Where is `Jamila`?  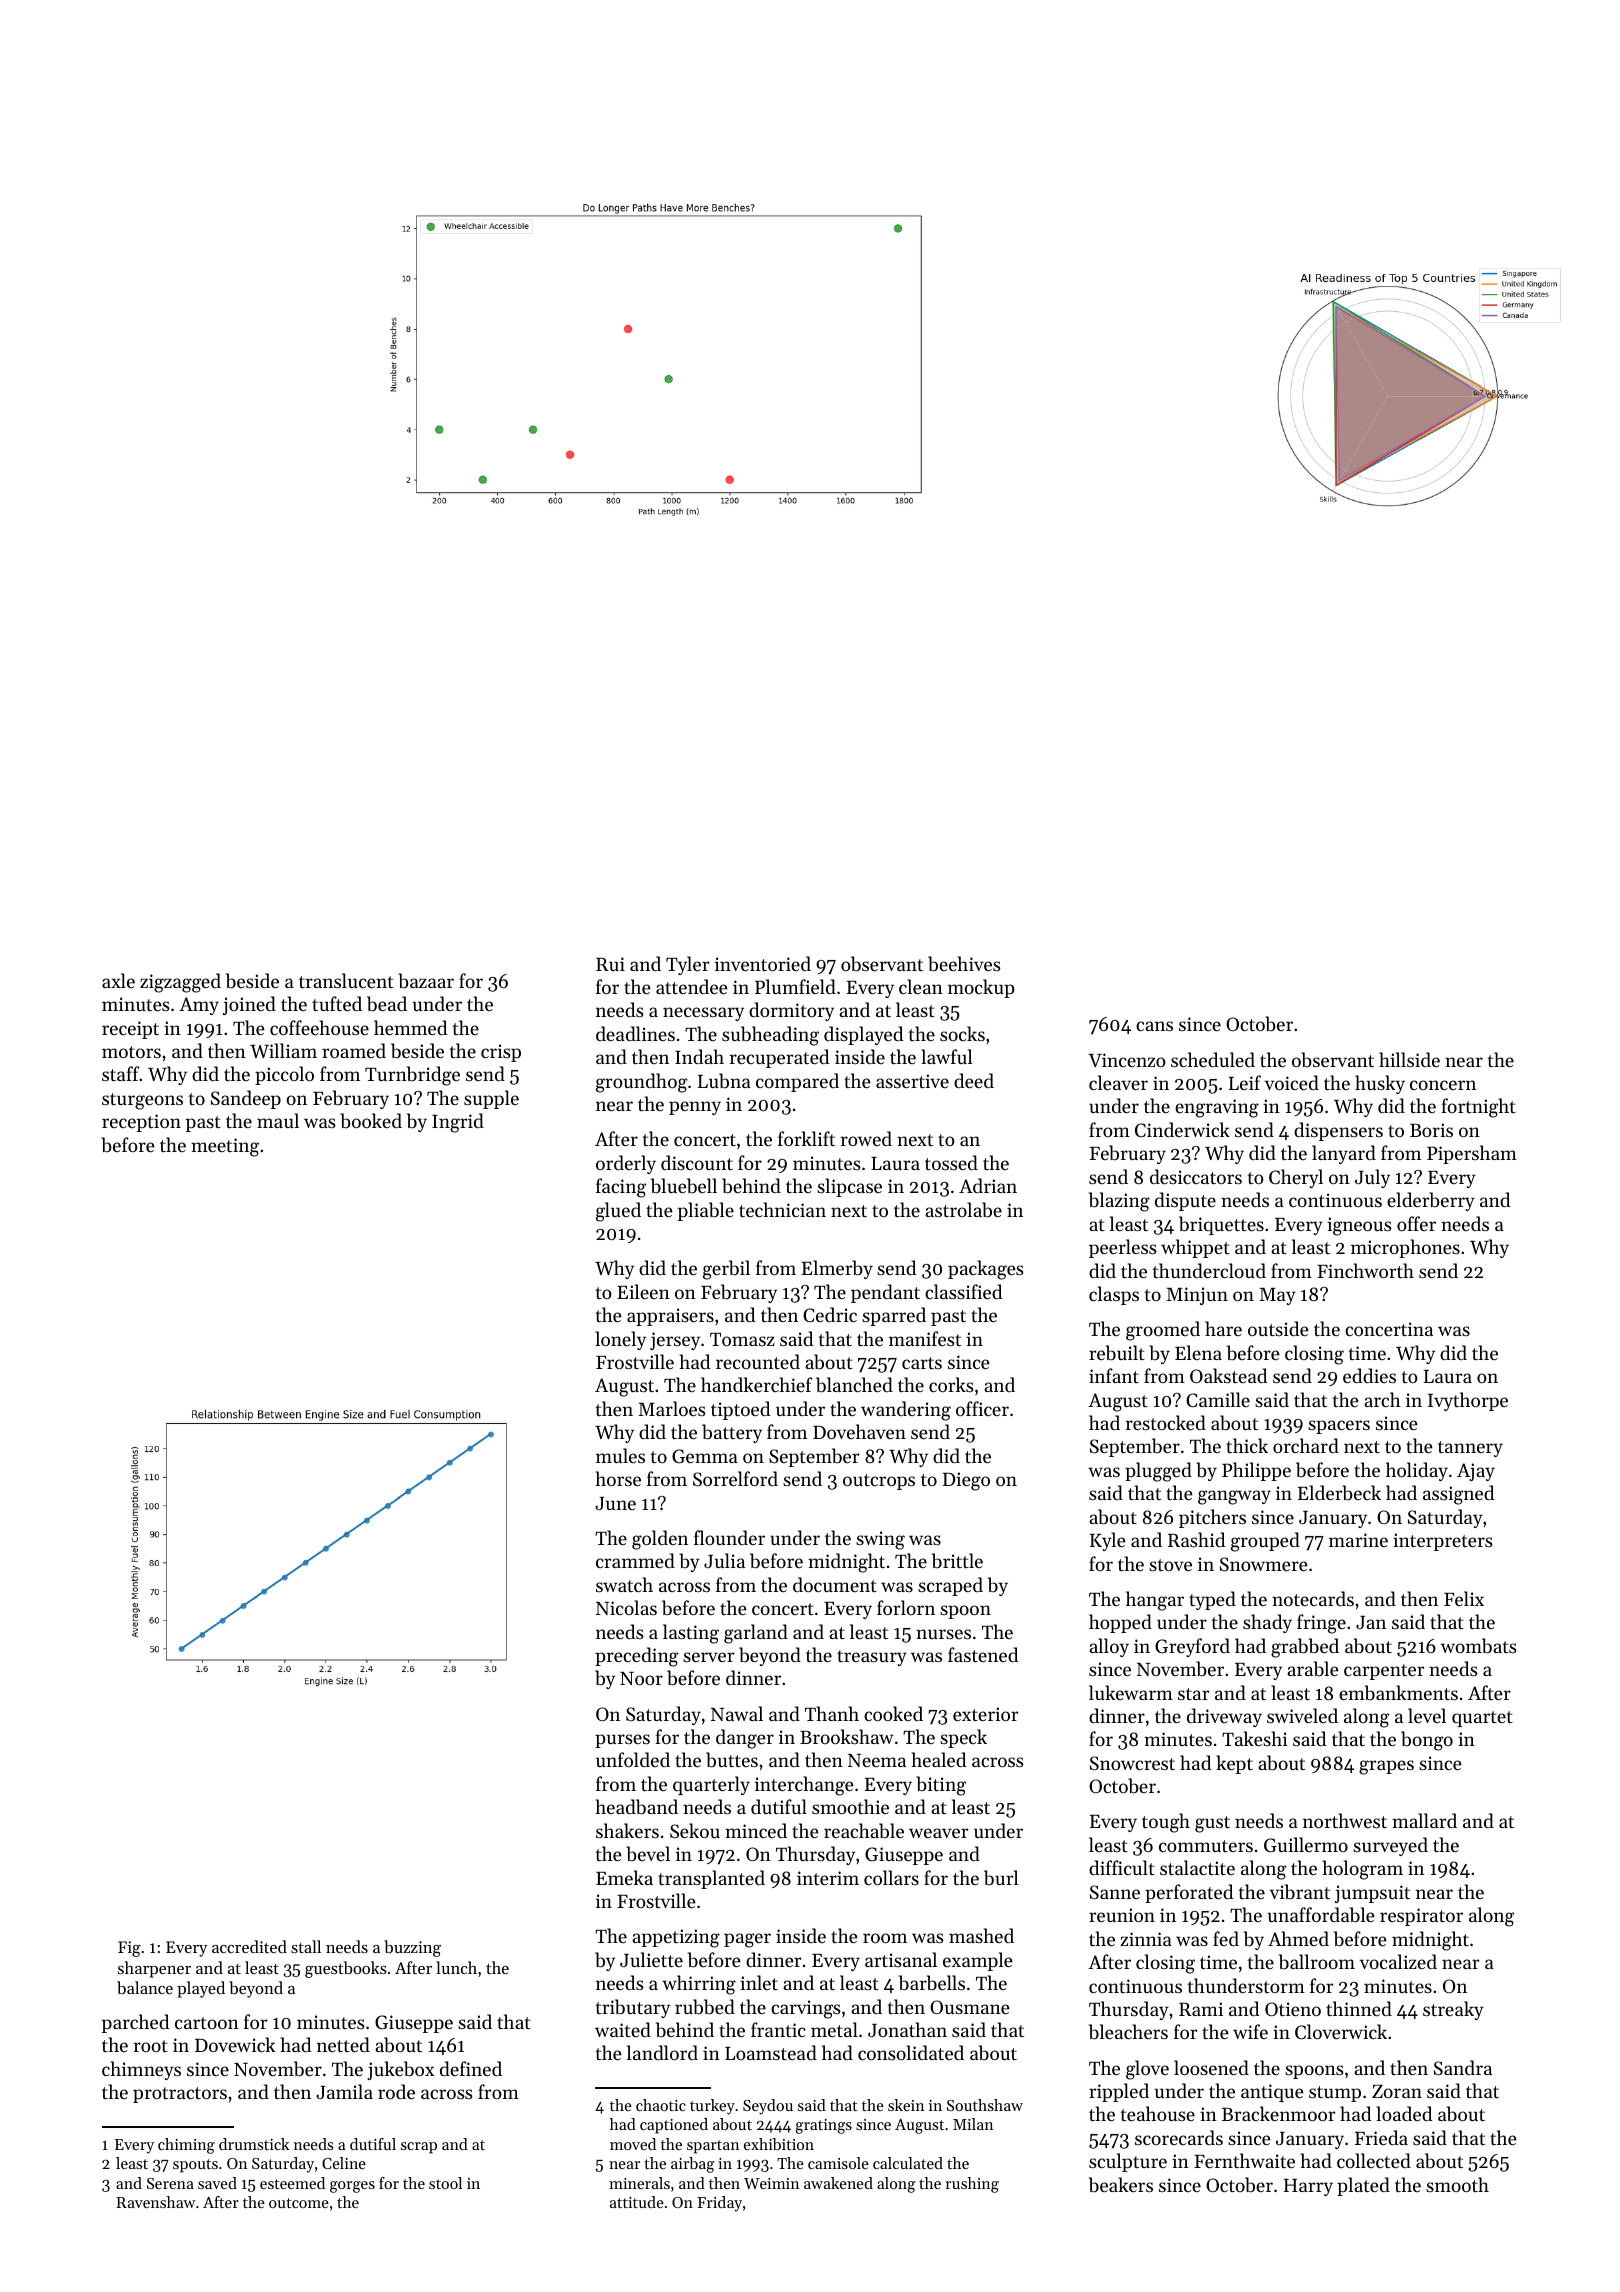 Jamila is located at coordinates (344, 2091).
